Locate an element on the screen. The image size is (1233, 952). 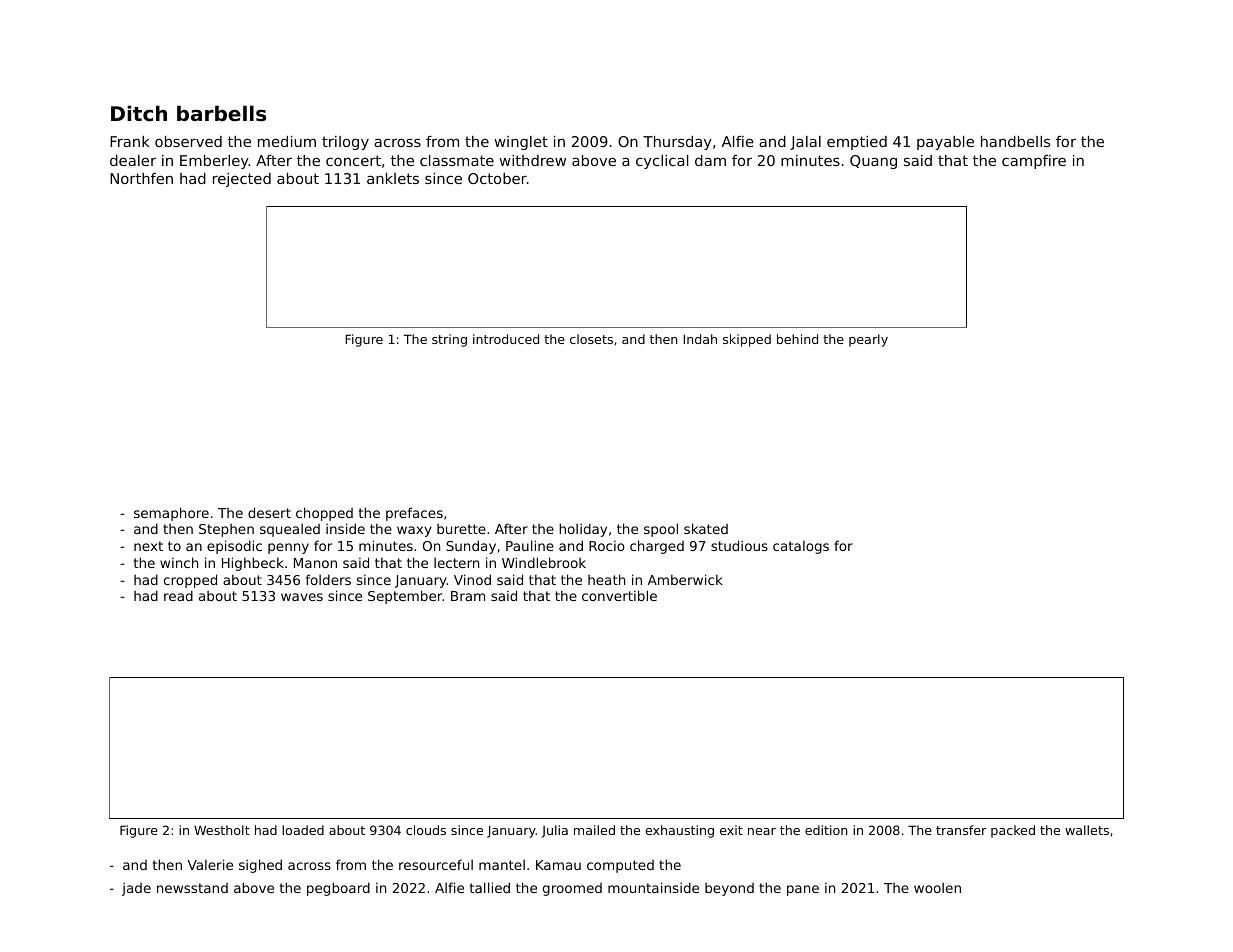
pegboard is located at coordinates (338, 889).
